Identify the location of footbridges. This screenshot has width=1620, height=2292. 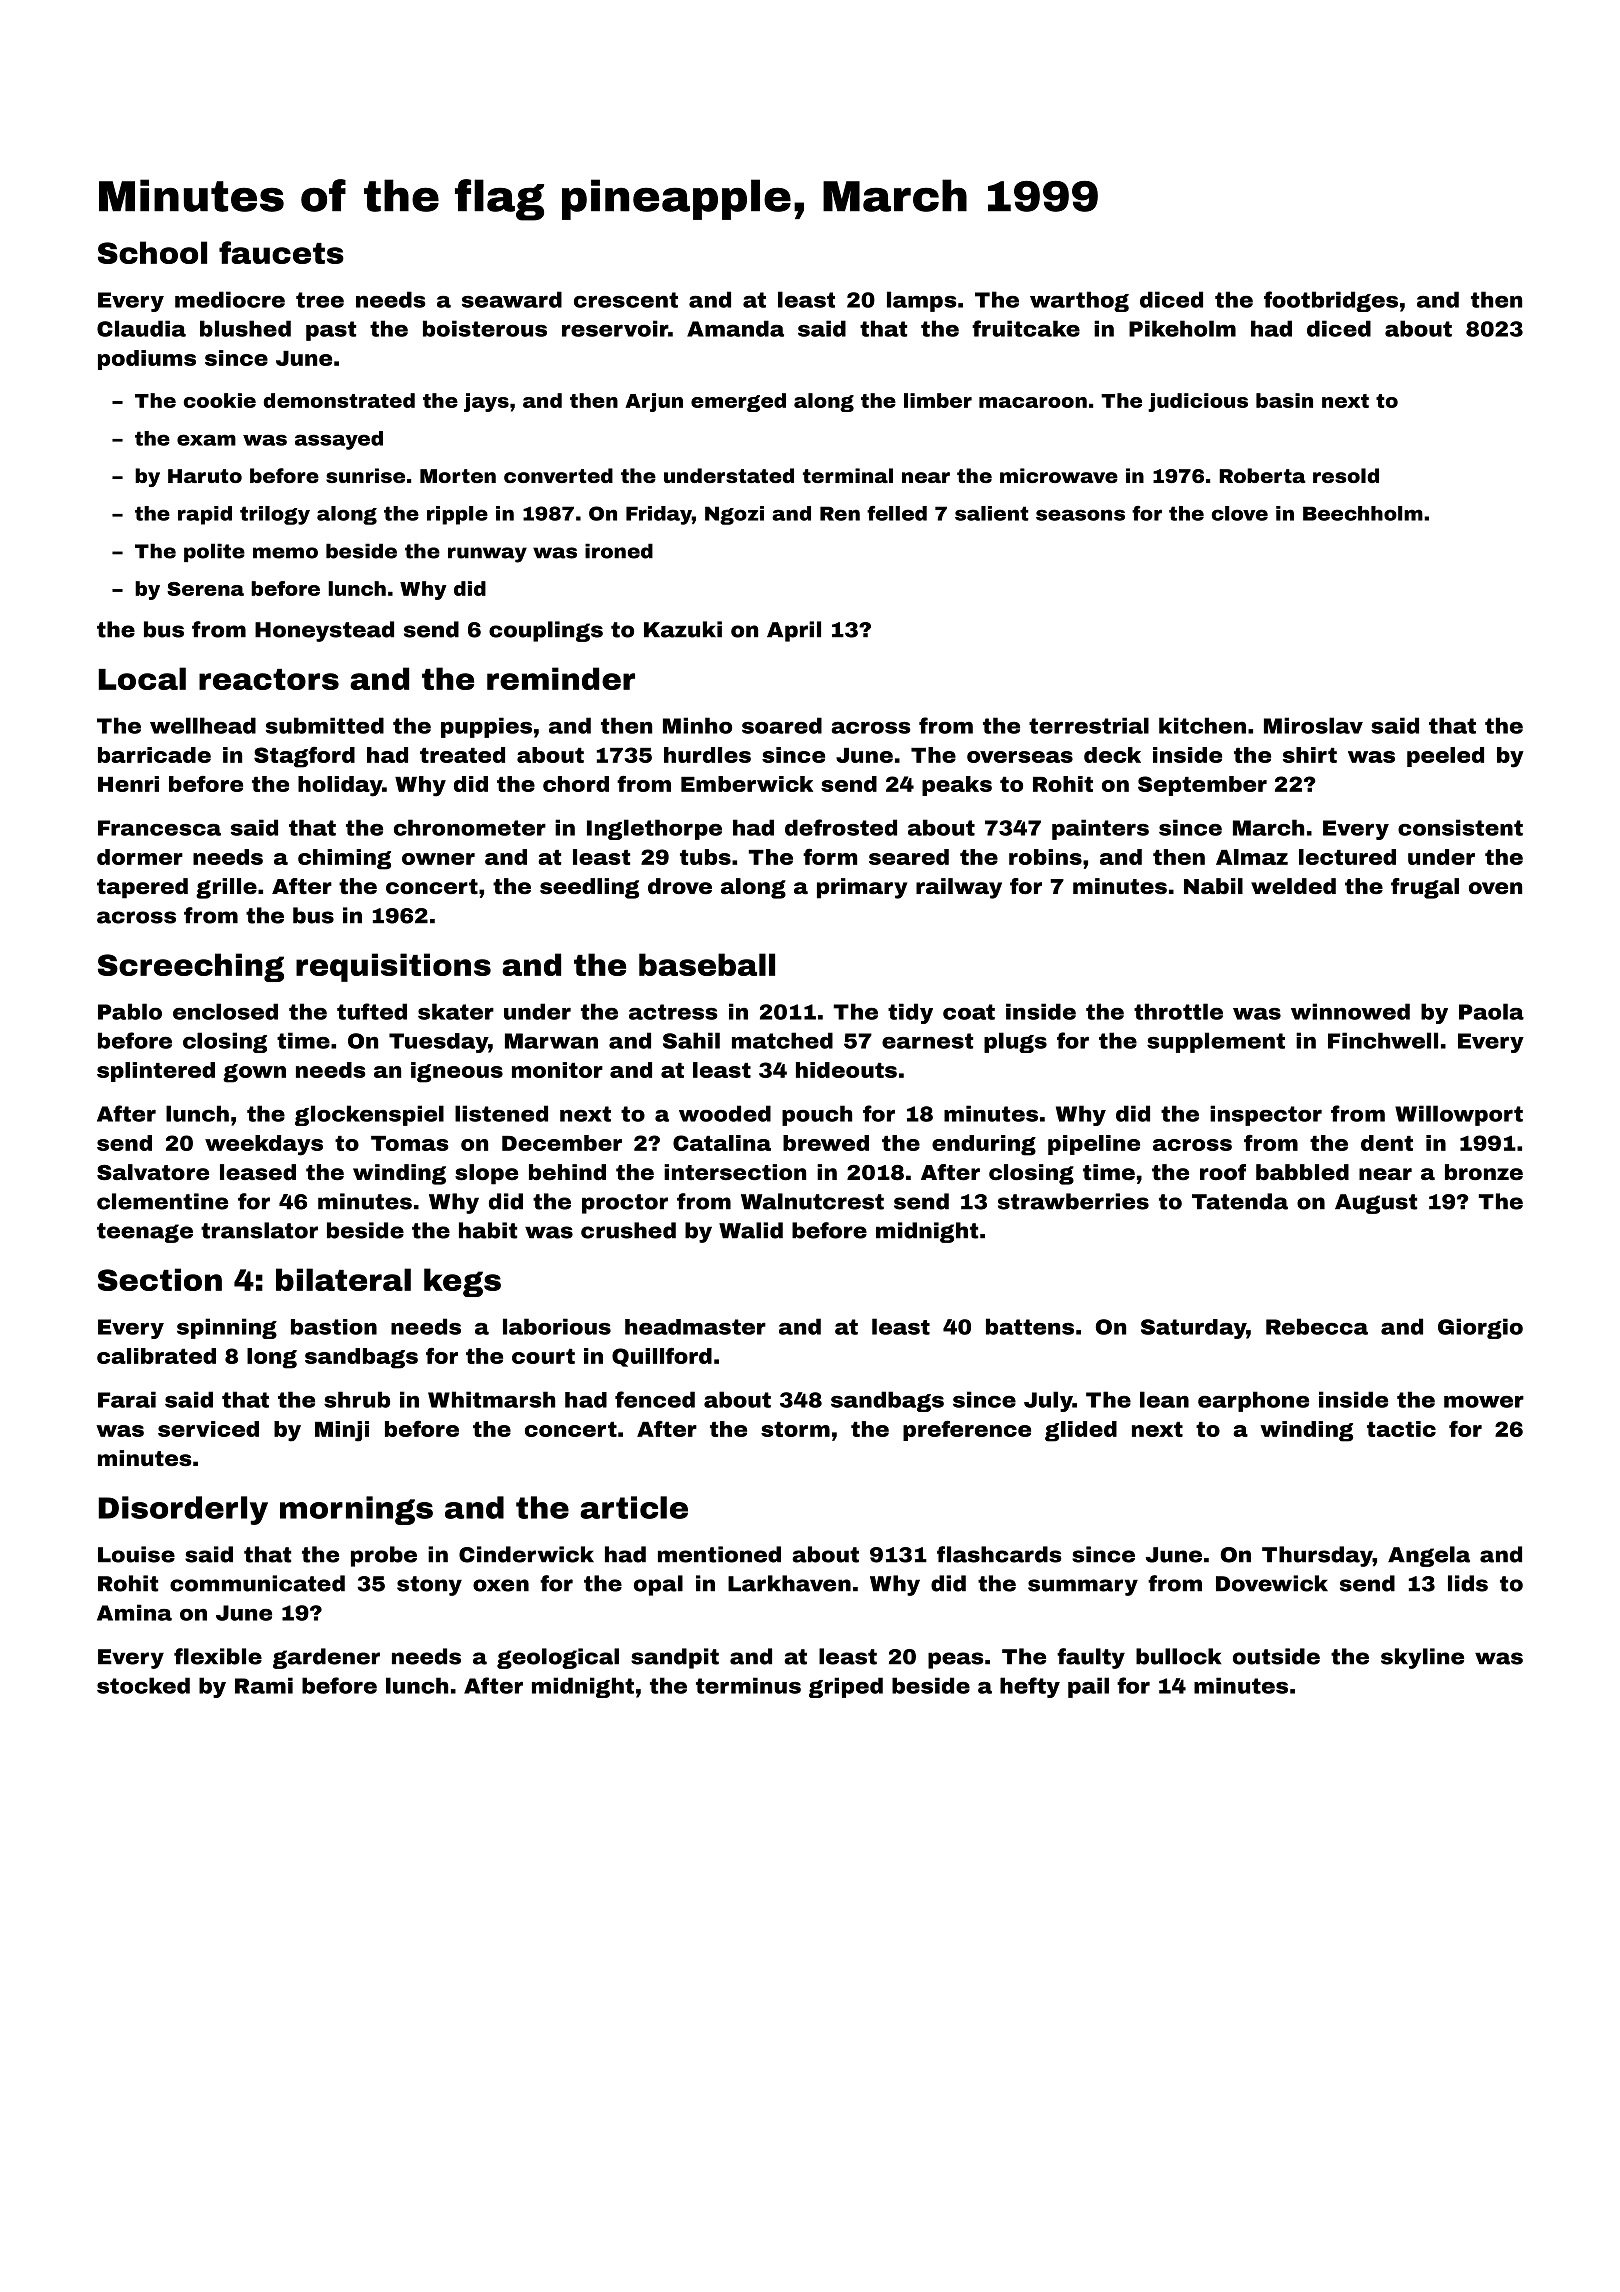
(1331, 301).
